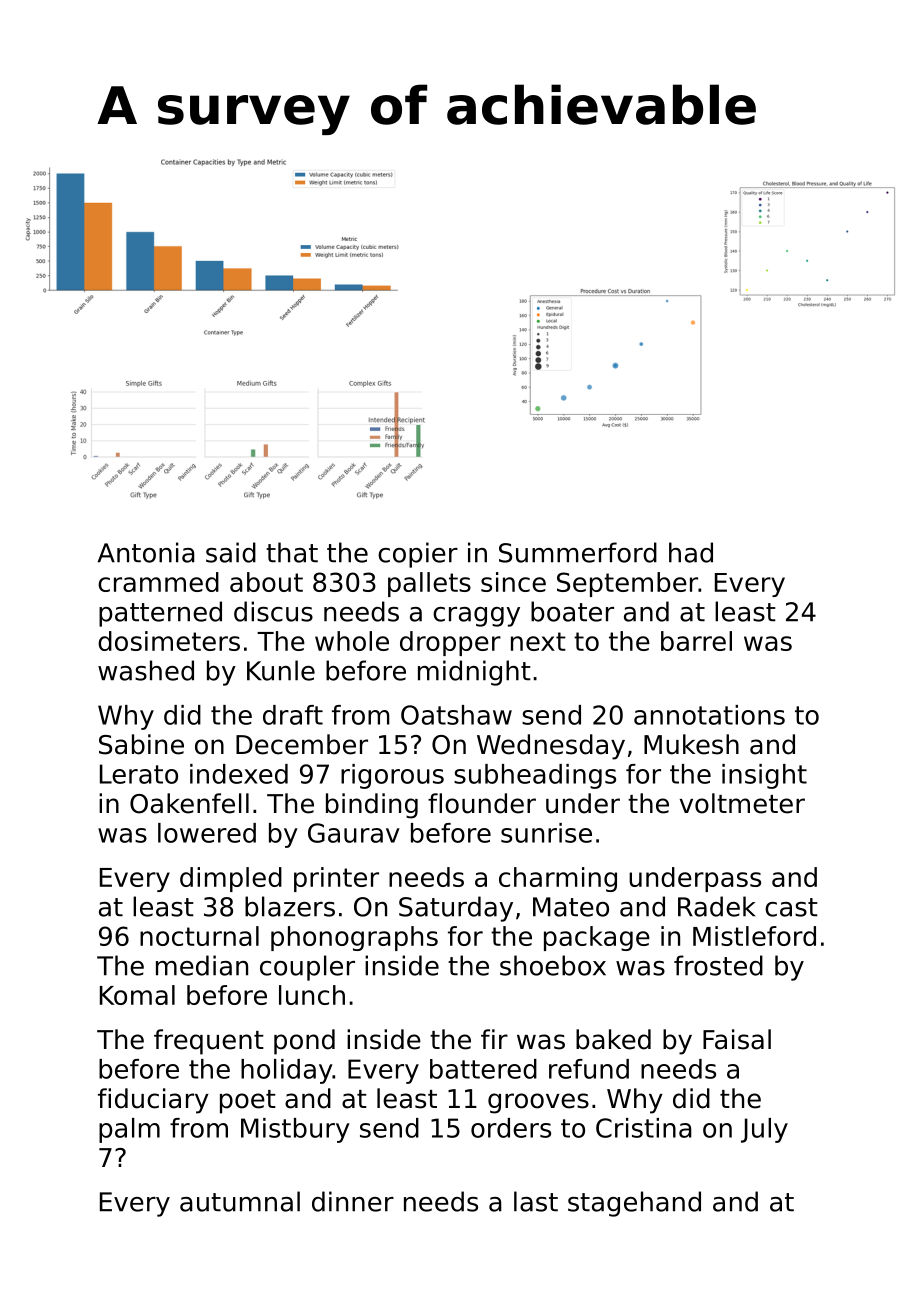  Describe the element at coordinates (139, 774) in the image. I see `Lerato` at that location.
